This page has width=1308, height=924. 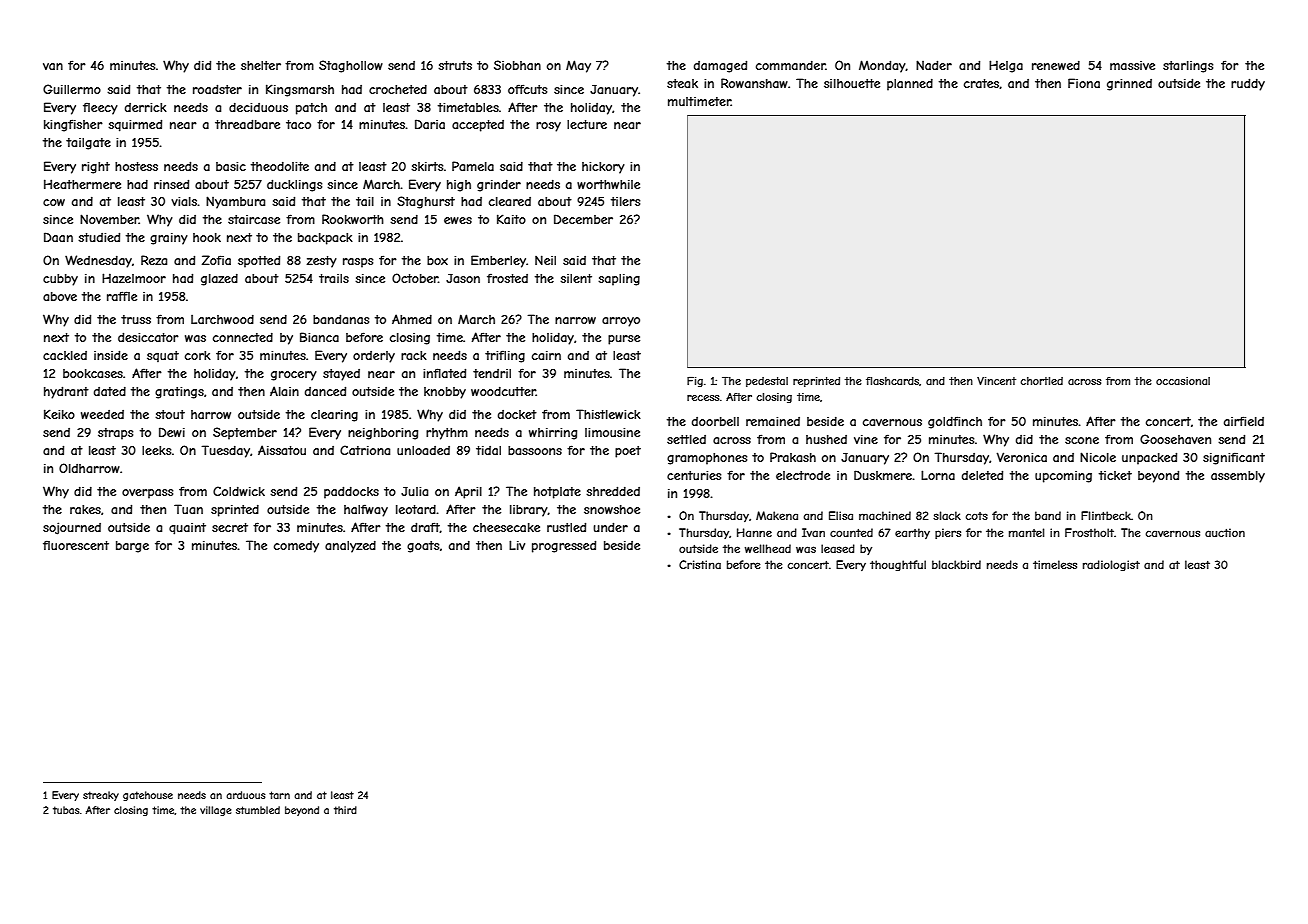 I want to click on centuries, so click(x=694, y=475).
